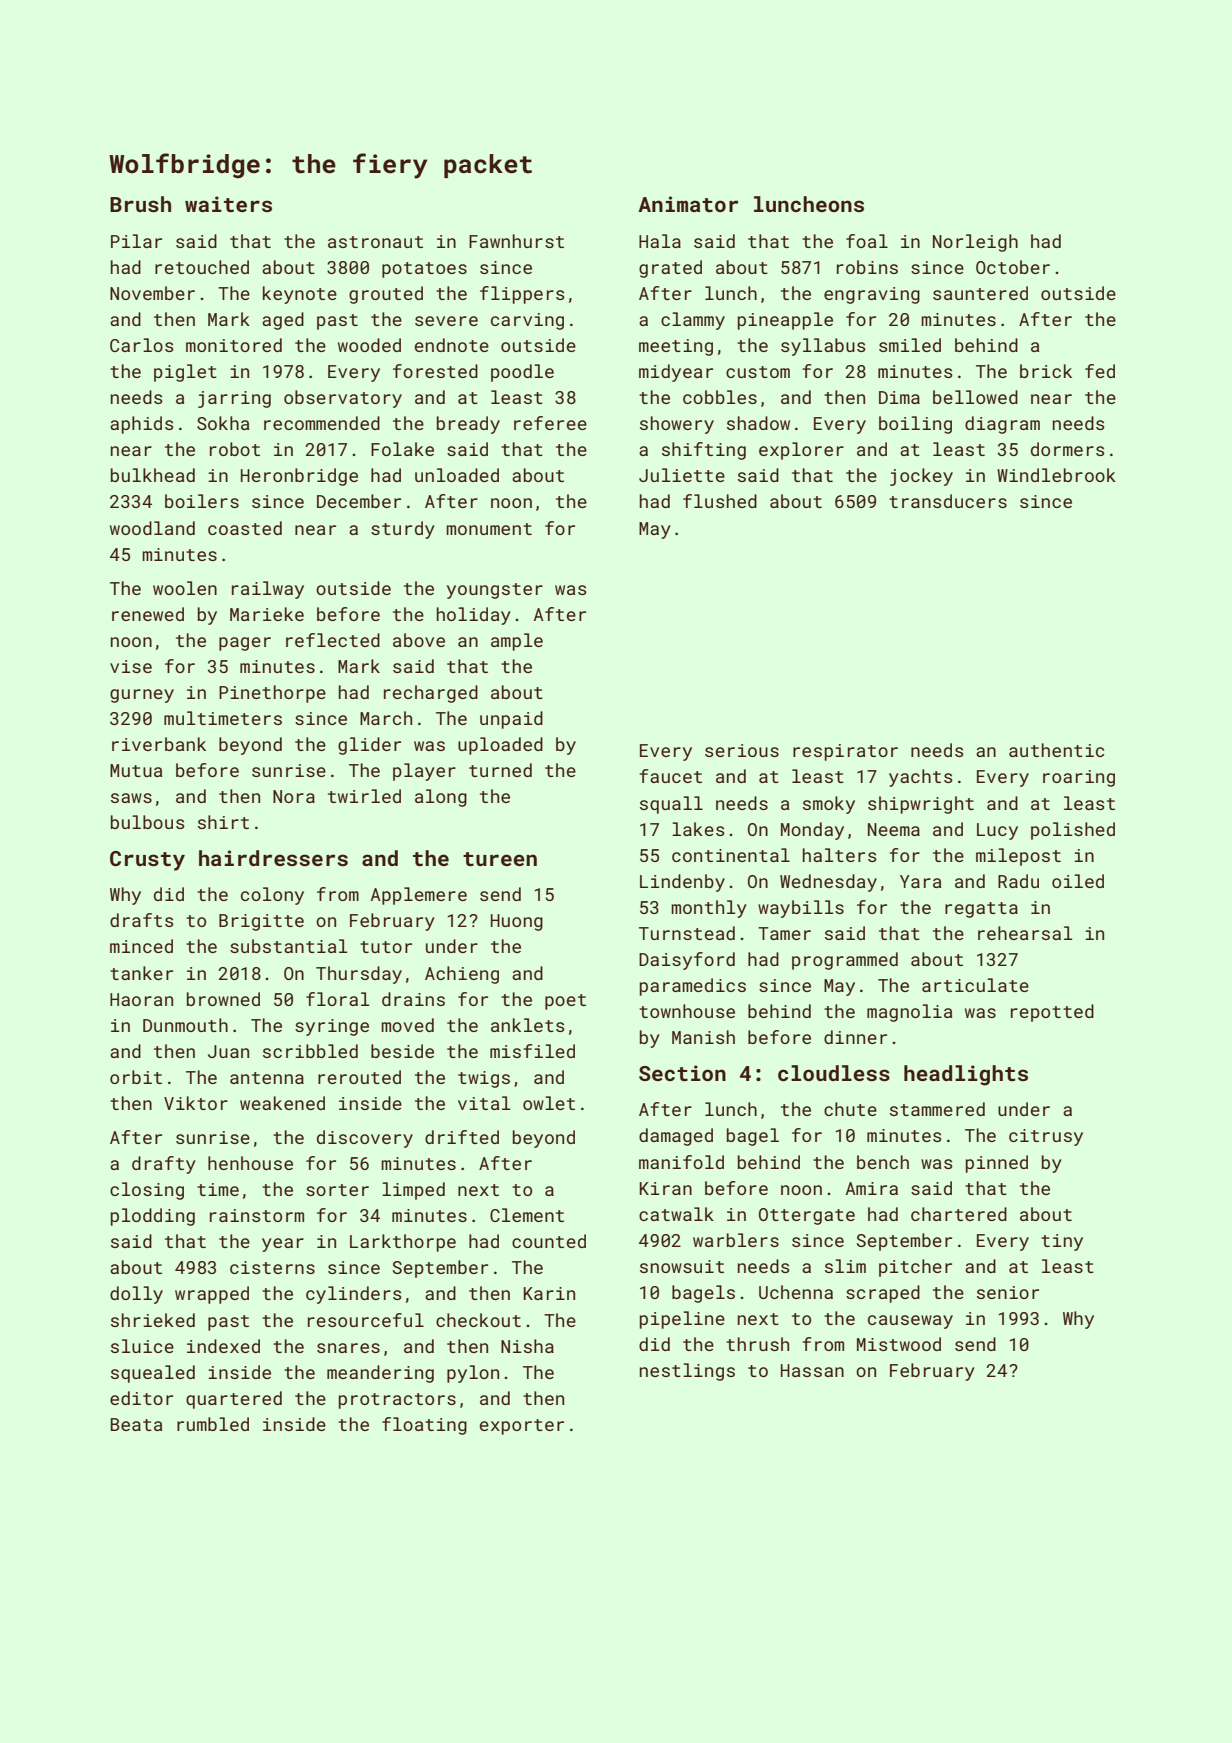  Describe the element at coordinates (511, 720) in the screenshot. I see `unpaid` at that location.
